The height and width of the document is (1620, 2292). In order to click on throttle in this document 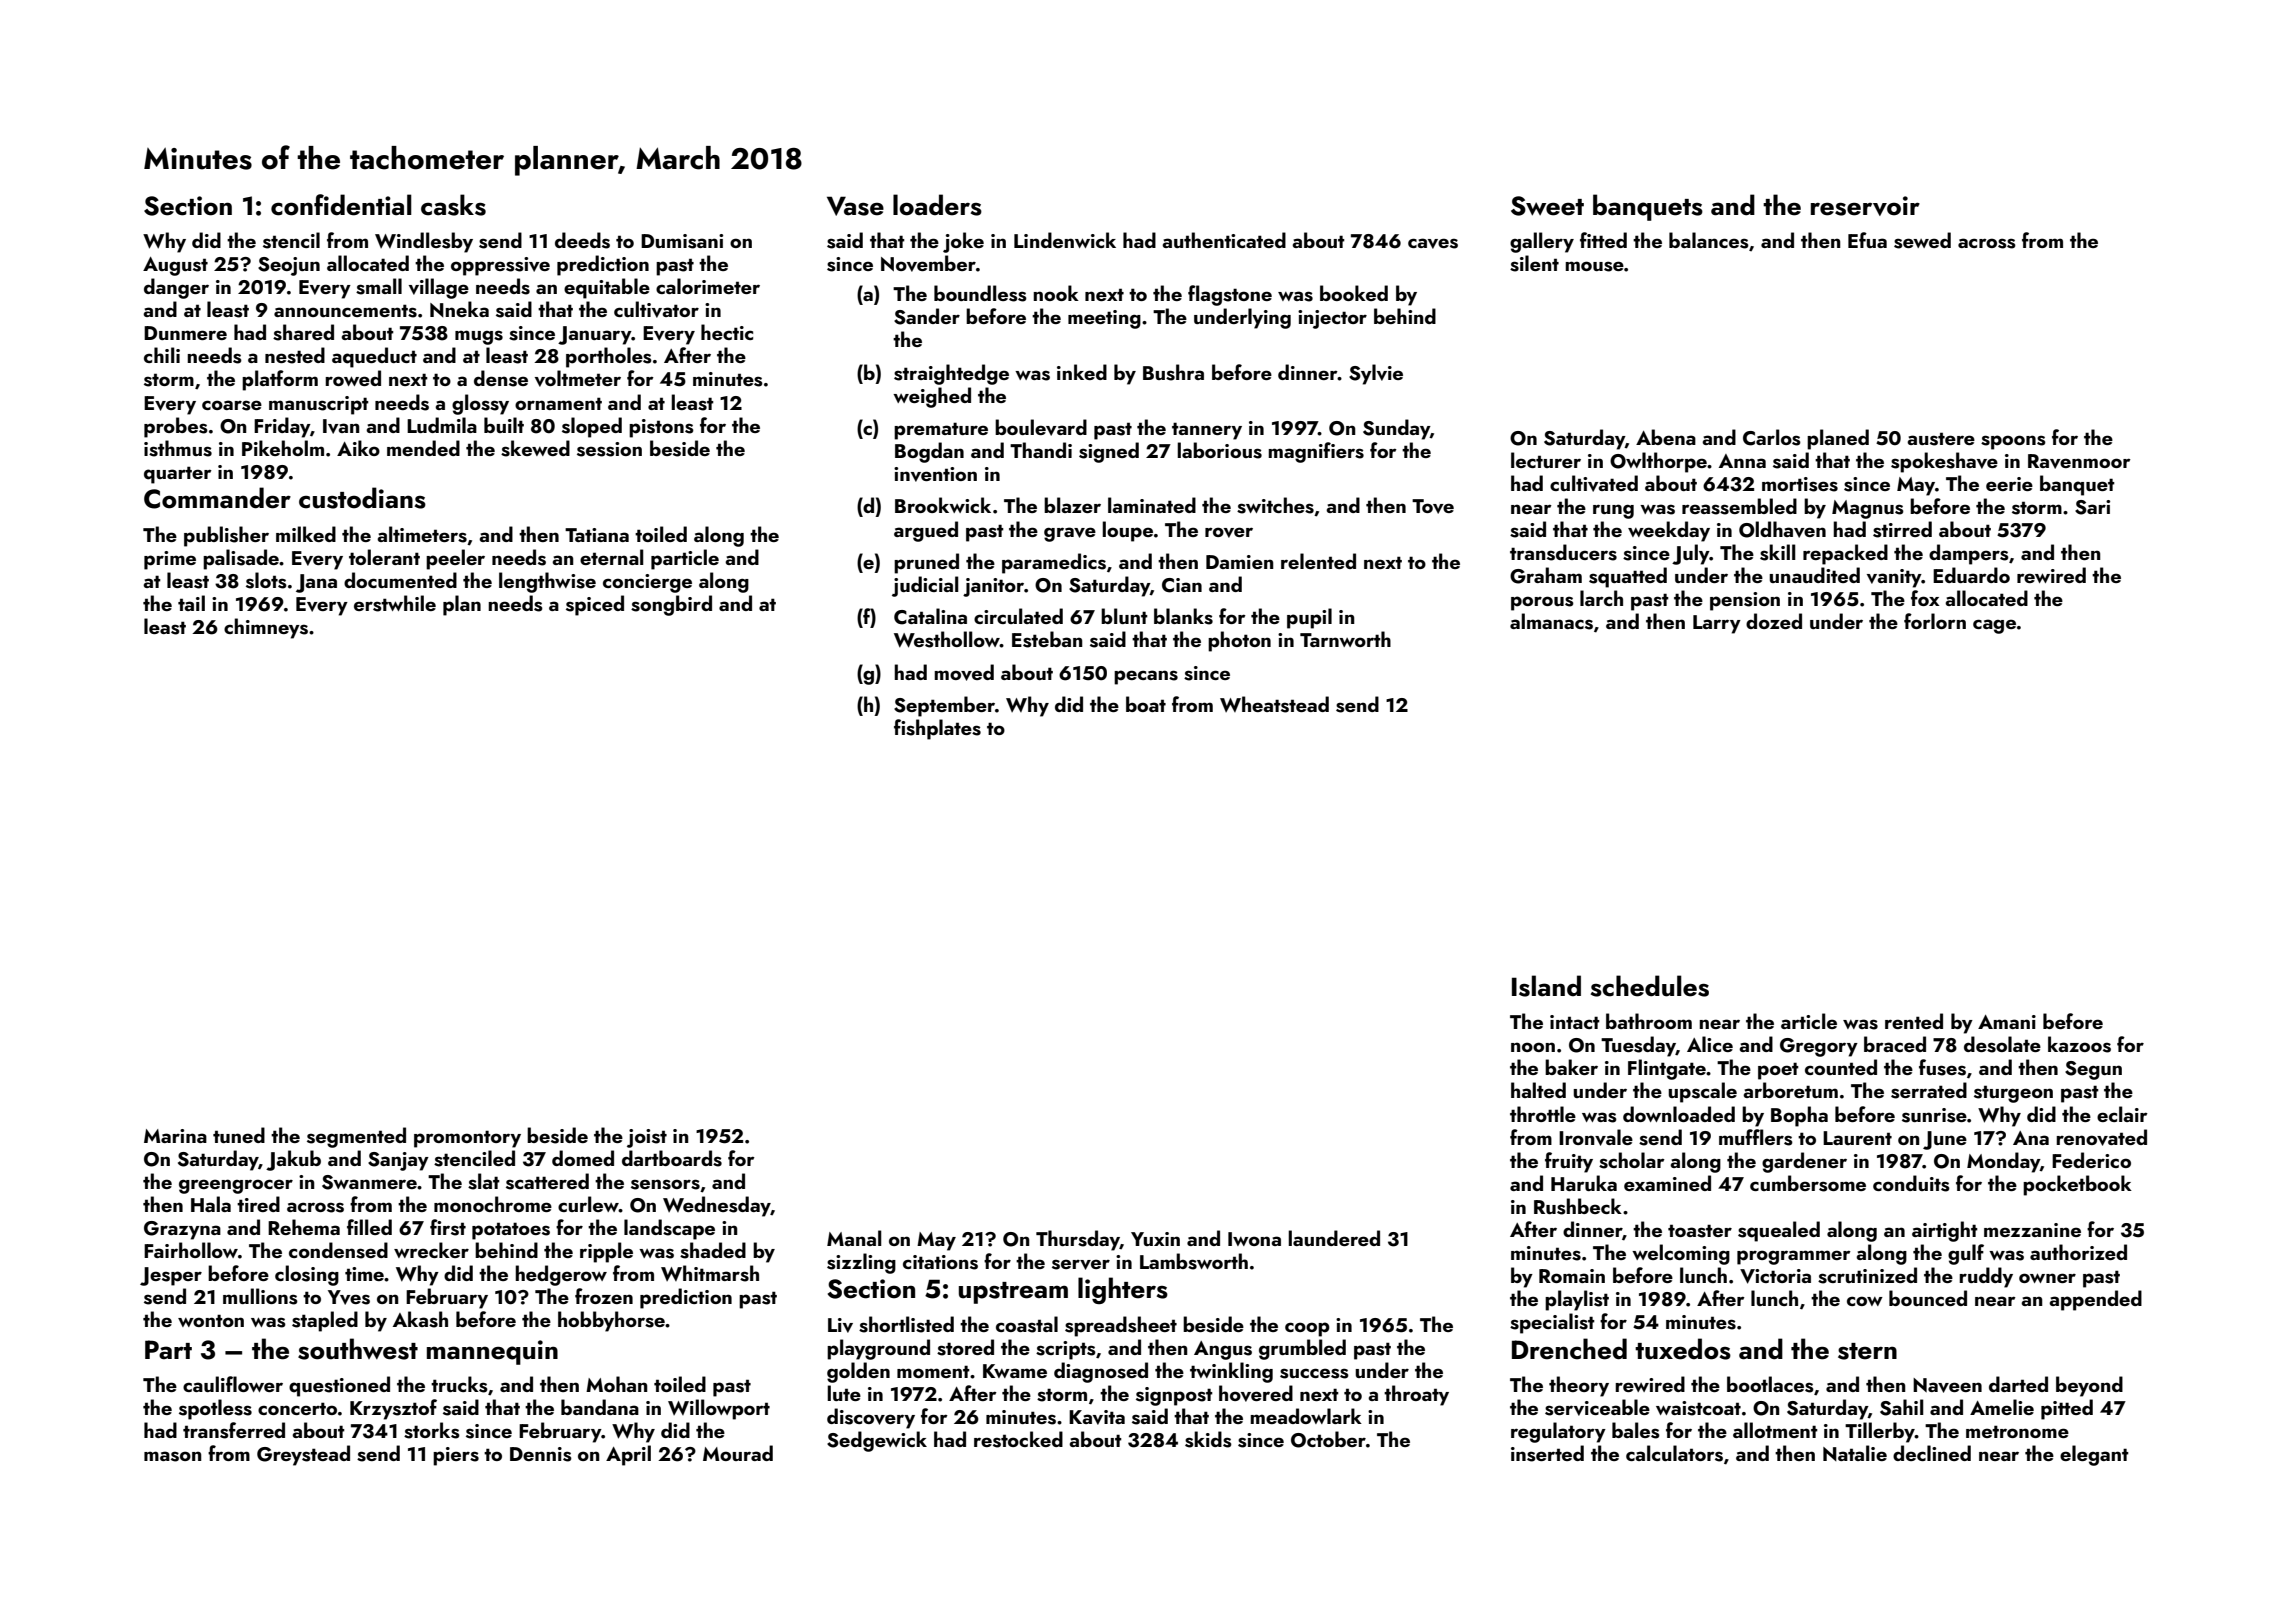, I will do `click(1543, 1114)`.
